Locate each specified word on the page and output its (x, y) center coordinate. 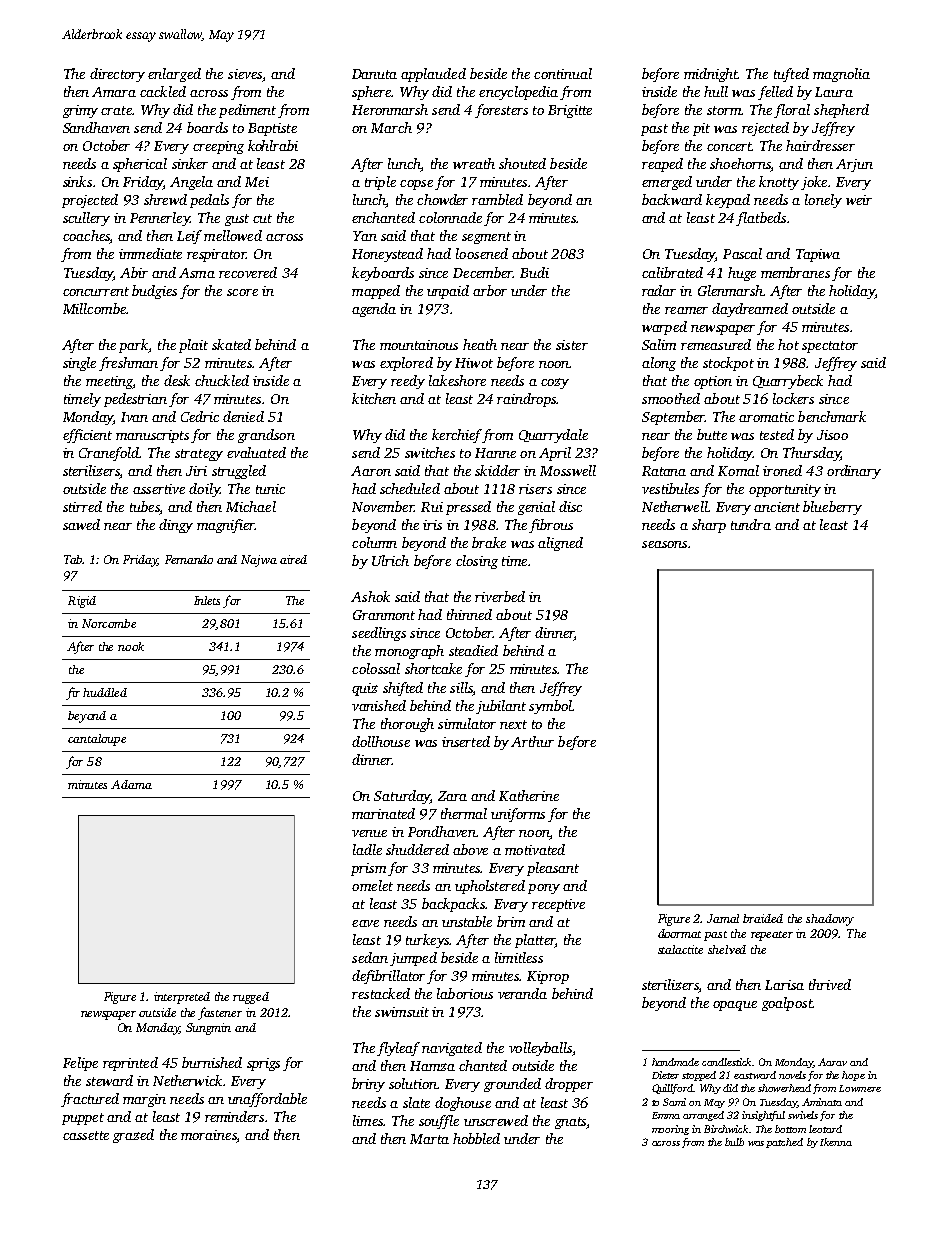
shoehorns (740, 165)
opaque (735, 1006)
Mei (257, 182)
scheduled (410, 488)
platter (535, 941)
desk (177, 380)
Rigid (82, 602)
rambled (497, 199)
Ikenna (836, 1142)
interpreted (182, 998)
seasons (664, 544)
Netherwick (187, 1080)
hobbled (476, 1138)
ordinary (854, 472)
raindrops (526, 400)
